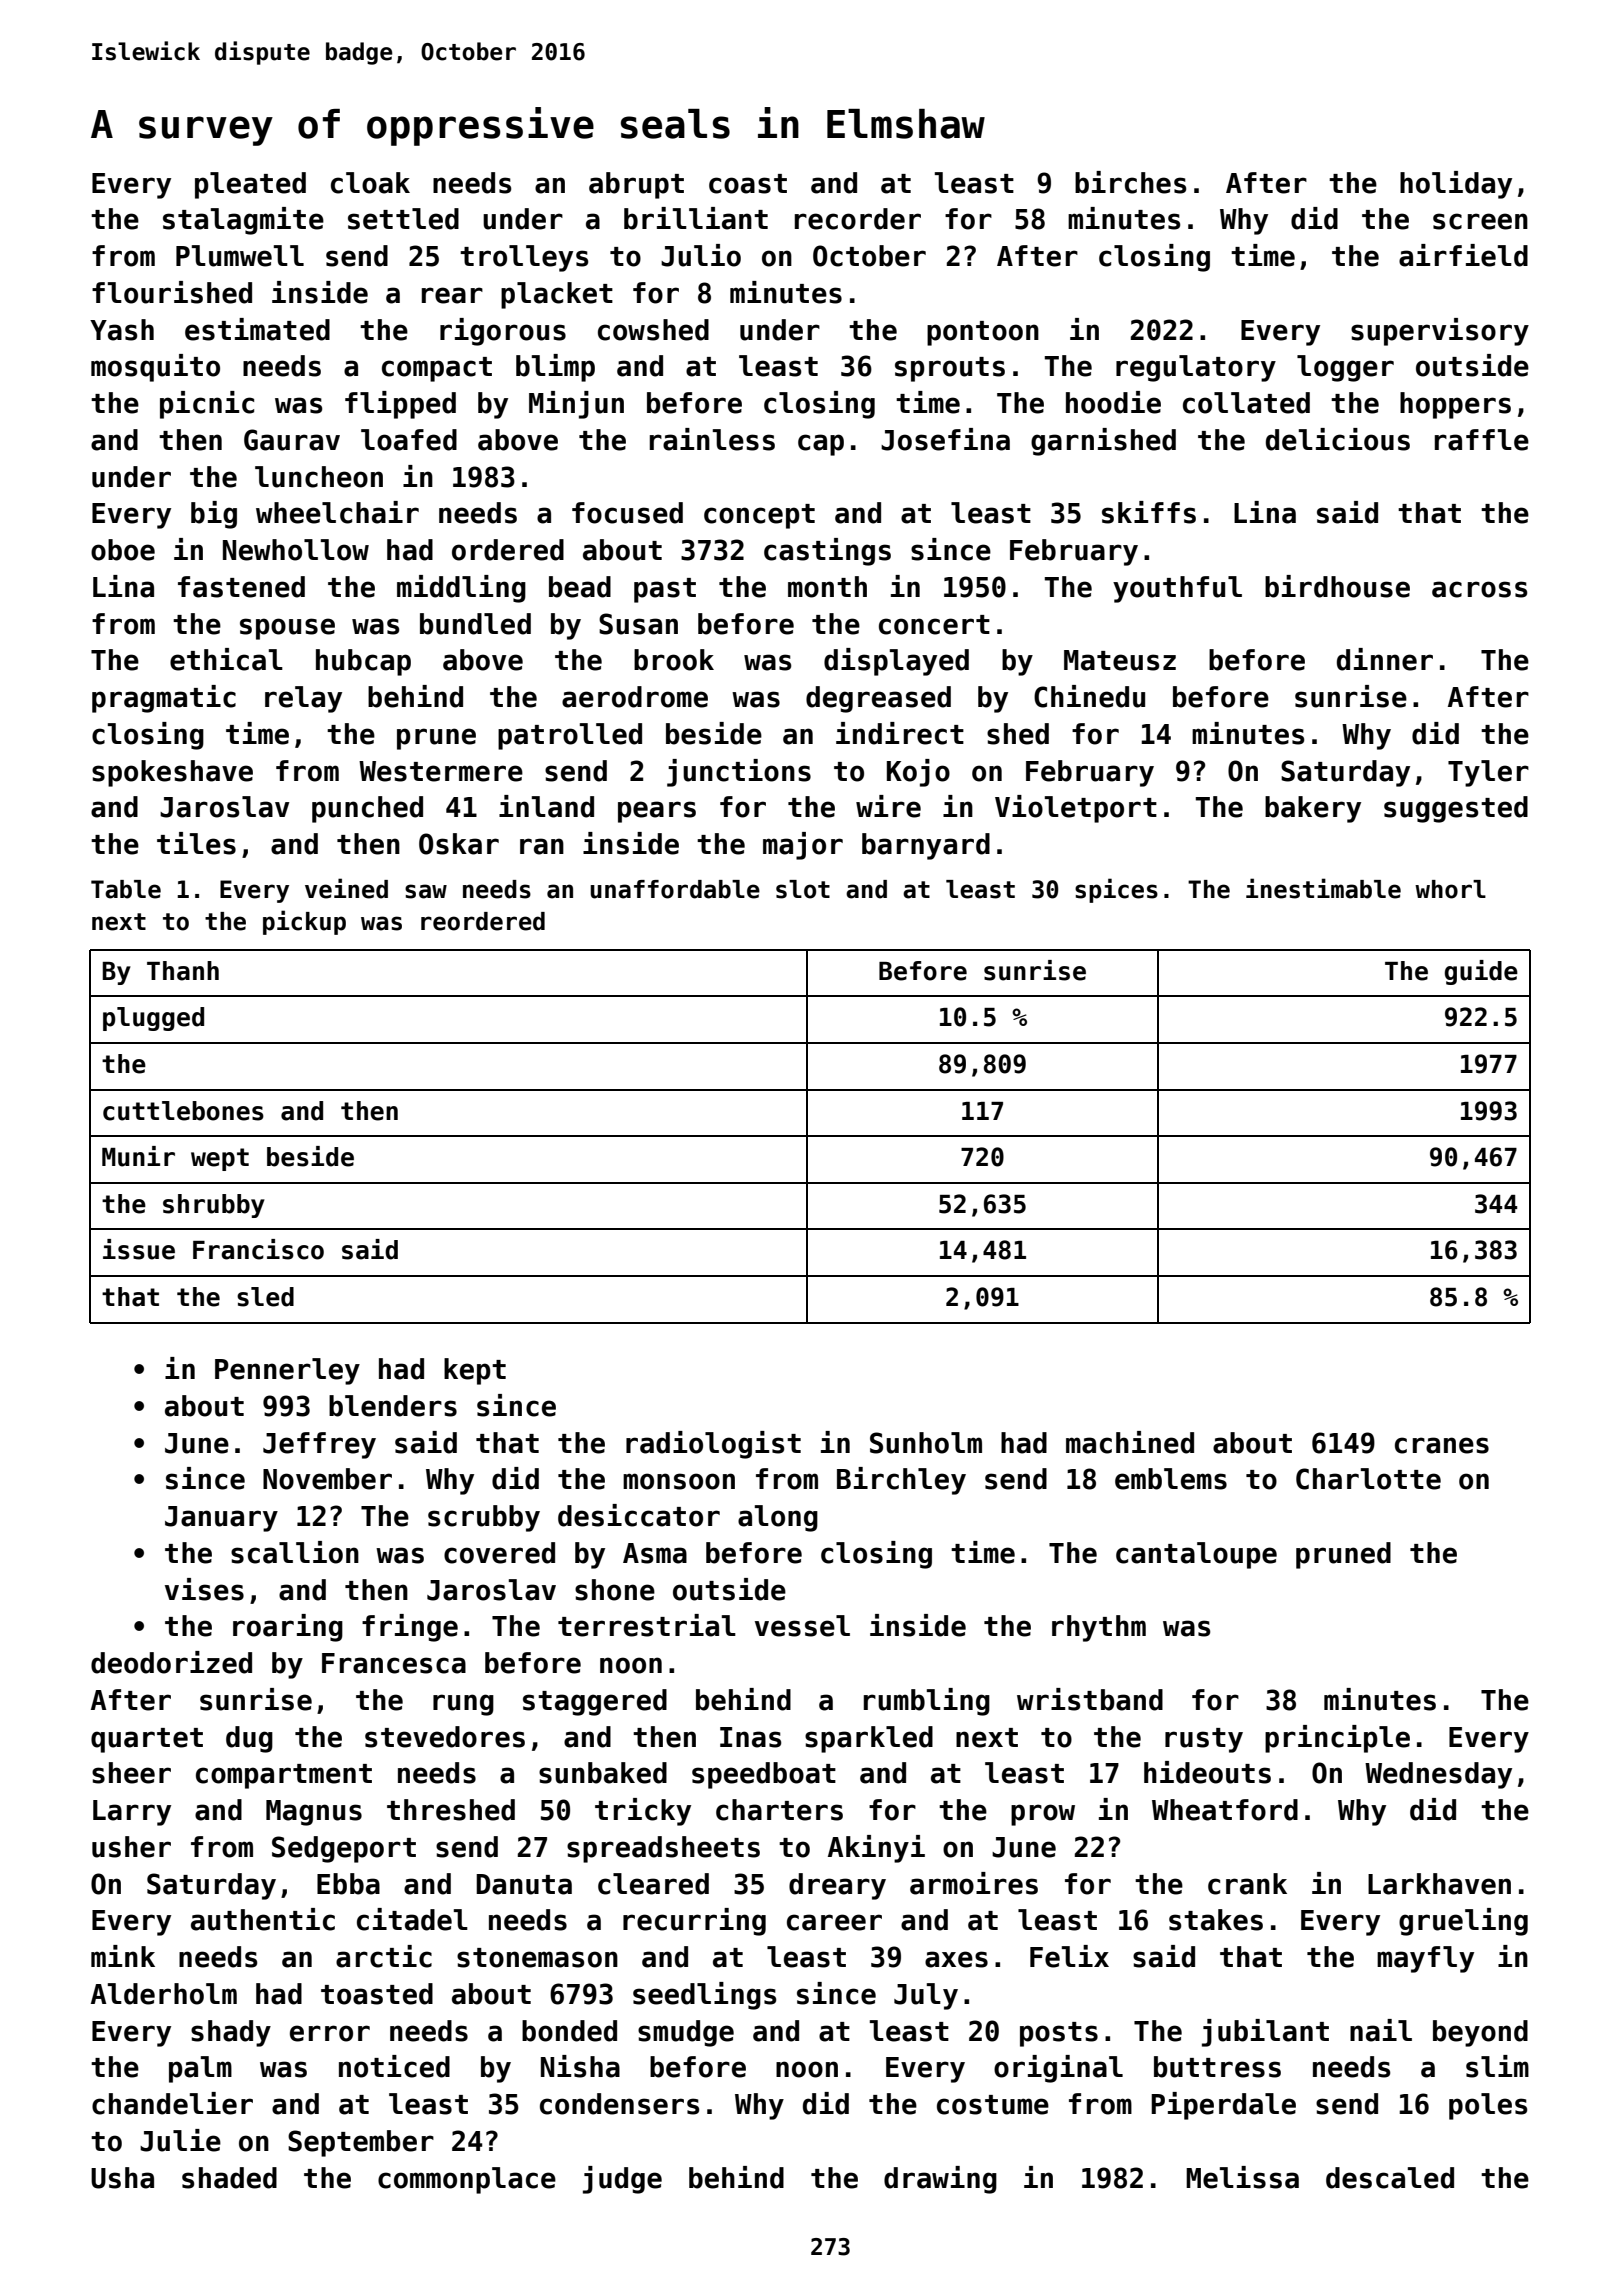  What do you see at coordinates (748, 184) in the image?
I see `coast` at bounding box center [748, 184].
